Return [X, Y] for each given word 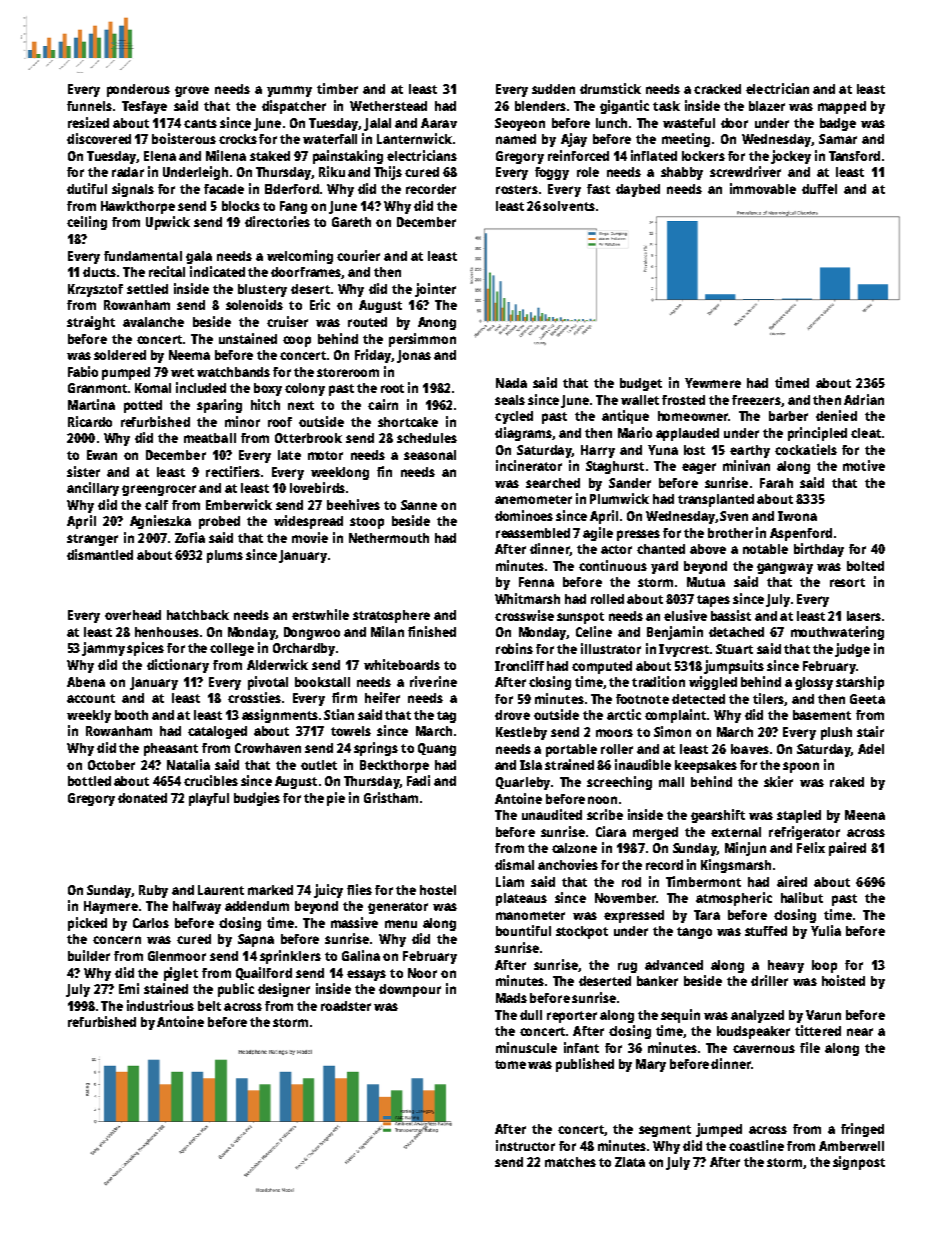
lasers [864, 616]
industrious [160, 1005]
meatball [210, 438]
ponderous [138, 90]
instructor [525, 1145]
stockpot [582, 932]
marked [270, 890]
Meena [865, 815]
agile [598, 534]
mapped [842, 107]
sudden [553, 89]
